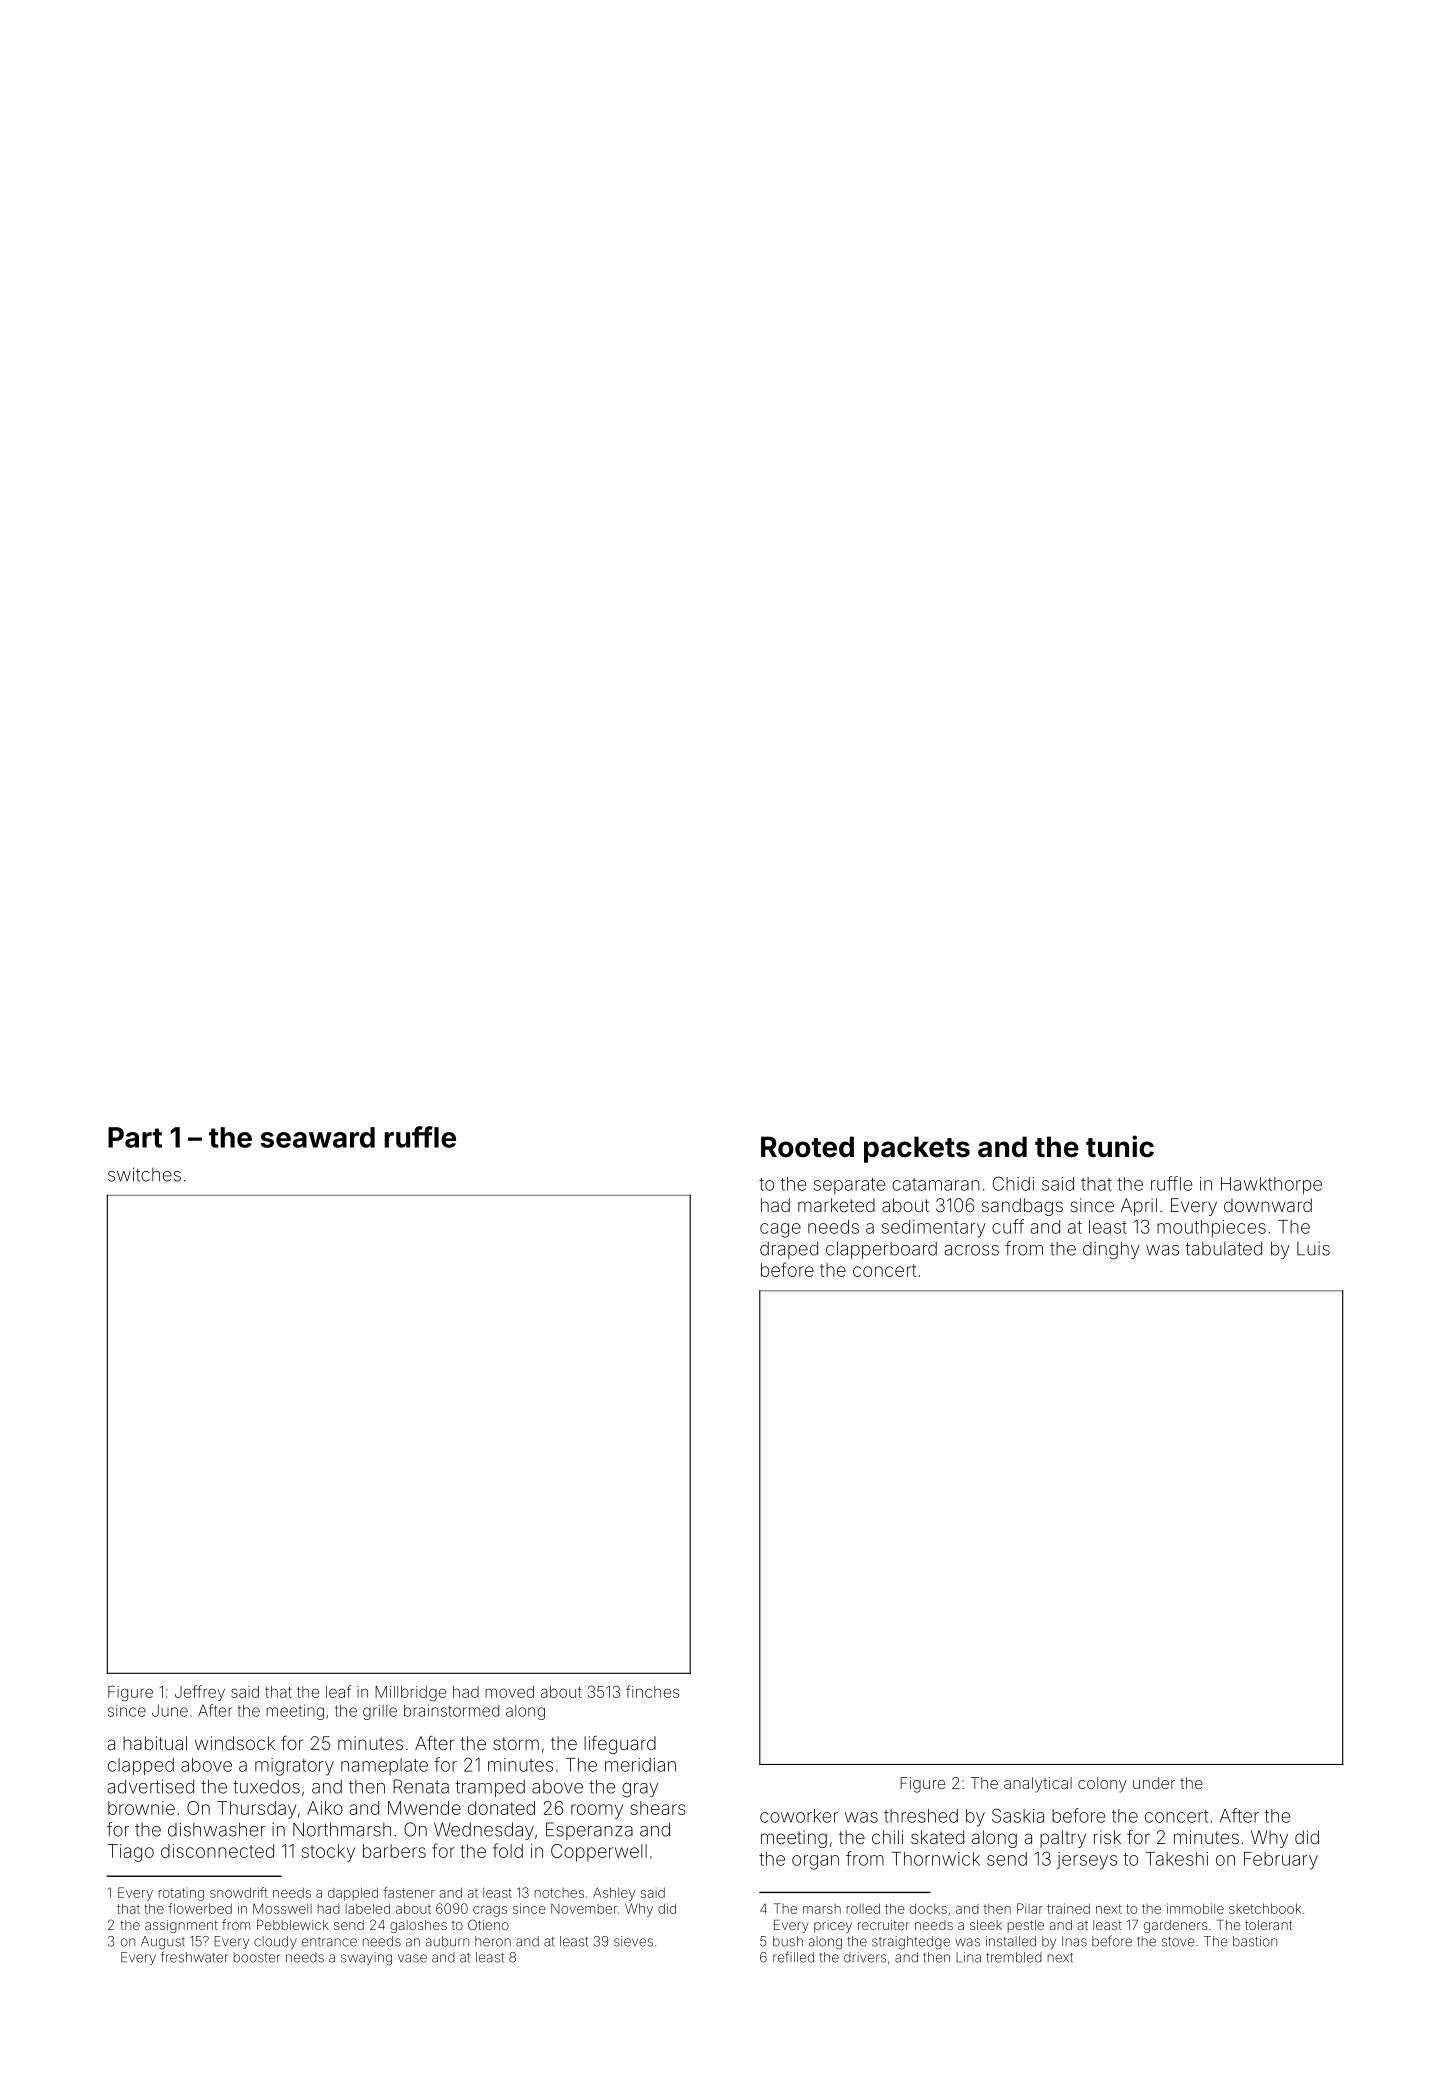 This document has height=2100, width=1450. Describe the element at coordinates (807, 1147) in the document. I see `Rooted` at that location.
